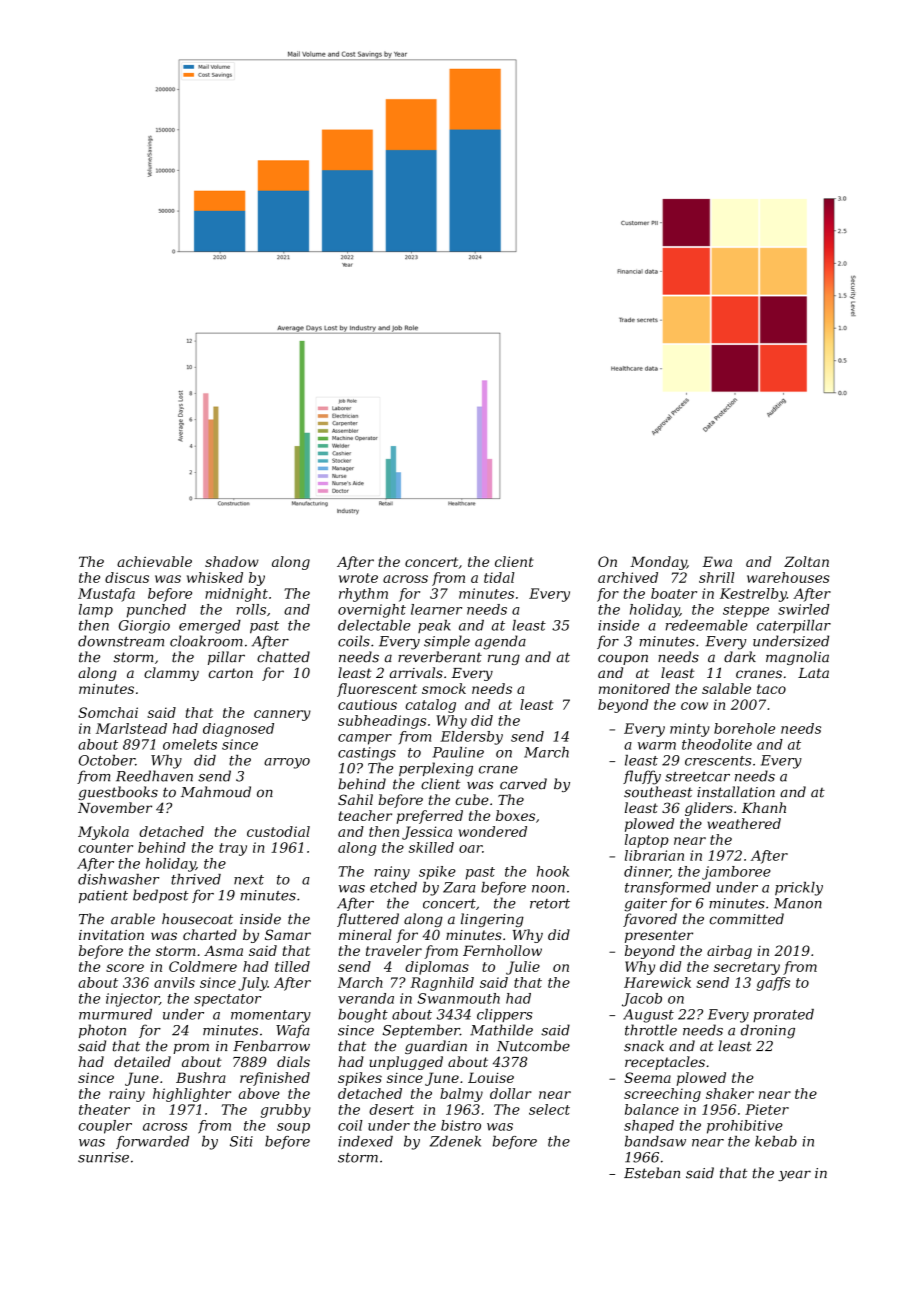  What do you see at coordinates (729, 952) in the page?
I see `airbag` at bounding box center [729, 952].
